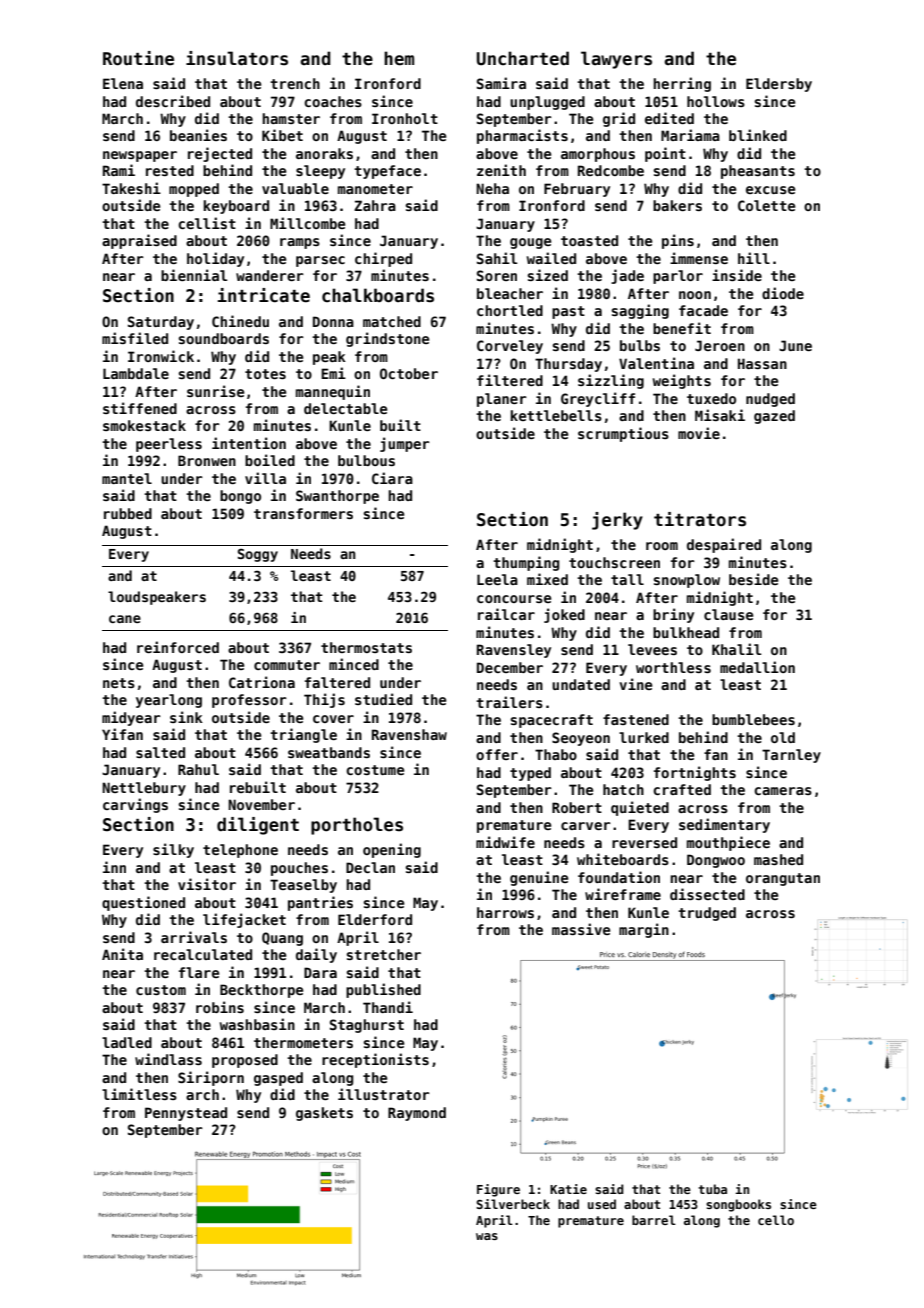 This document has width=924, height=1308. I want to click on insulators, so click(237, 58).
